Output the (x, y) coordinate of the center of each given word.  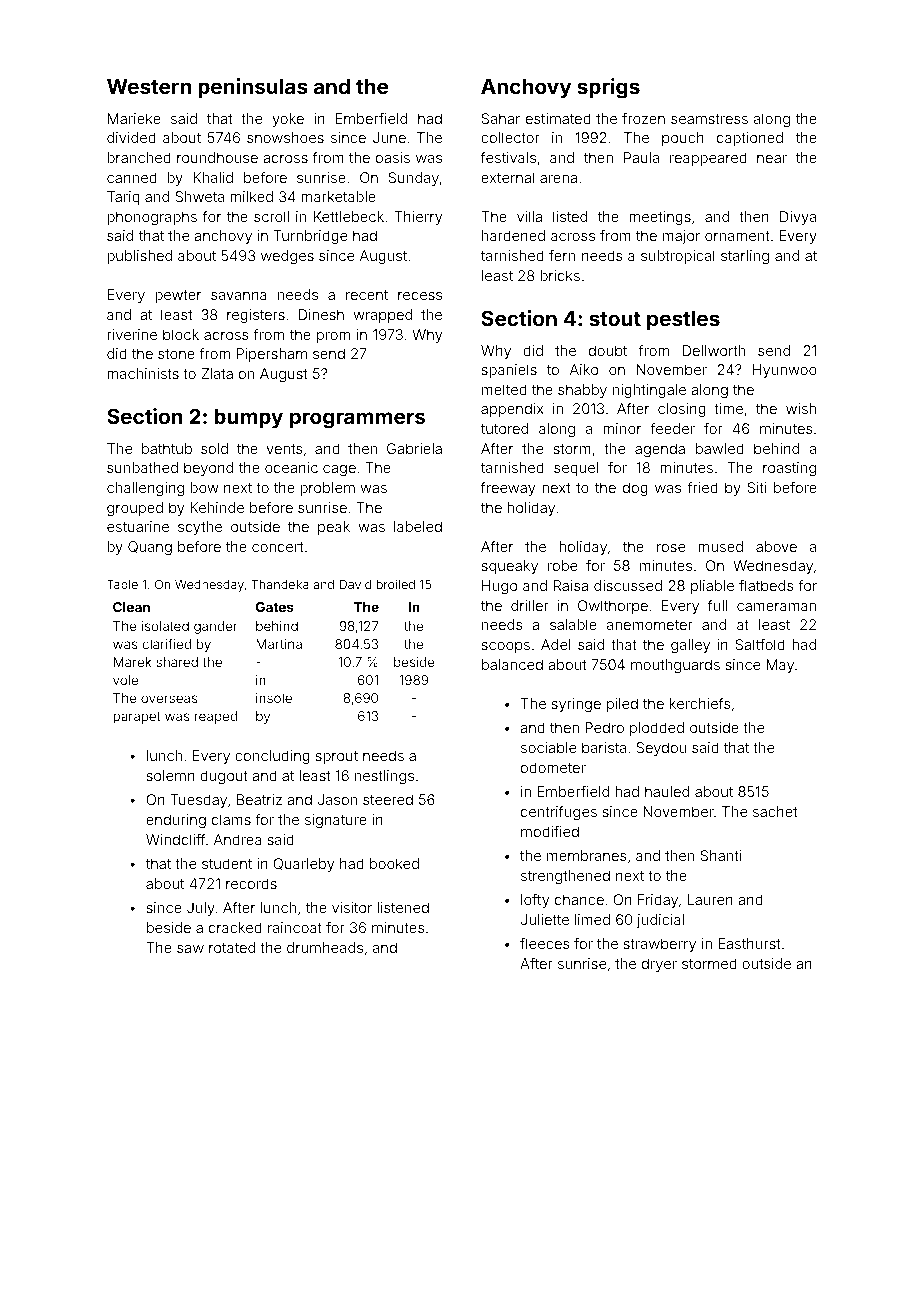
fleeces (545, 943)
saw (190, 949)
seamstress (709, 119)
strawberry (659, 945)
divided (131, 137)
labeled (418, 526)
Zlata (217, 373)
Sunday (414, 179)
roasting (789, 469)
